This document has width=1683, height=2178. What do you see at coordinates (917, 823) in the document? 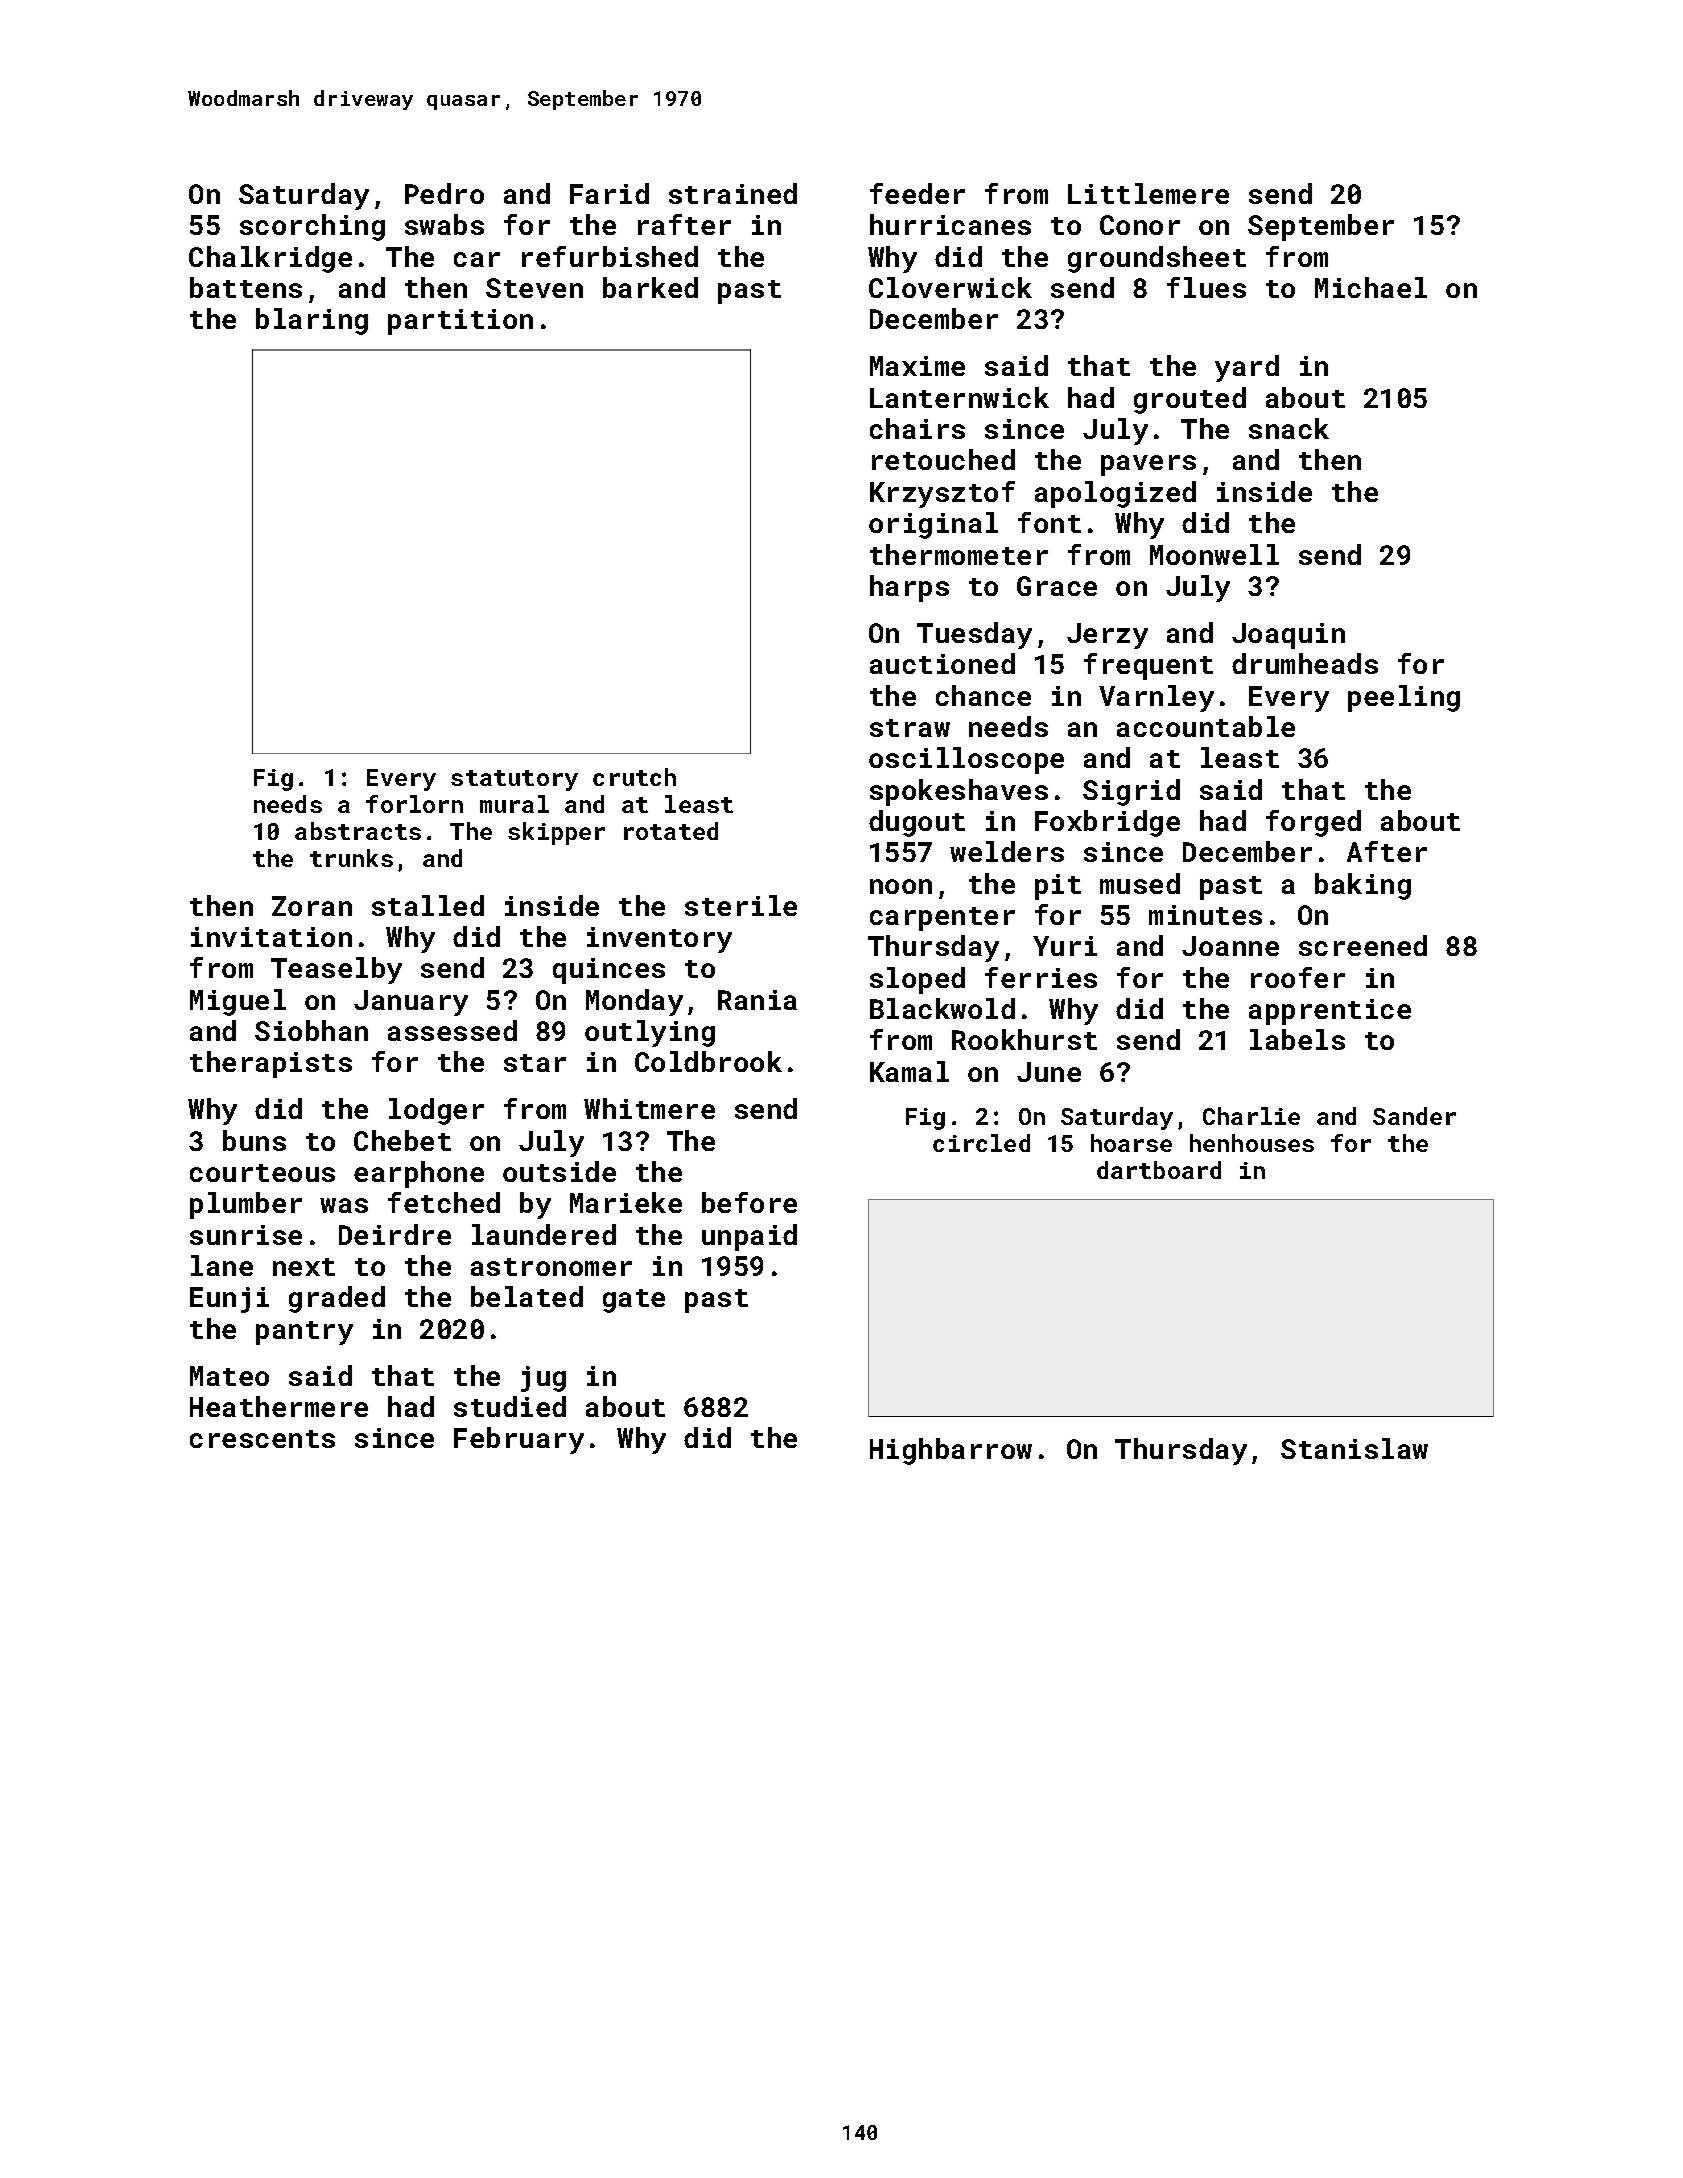
I see `dugout` at bounding box center [917, 823].
